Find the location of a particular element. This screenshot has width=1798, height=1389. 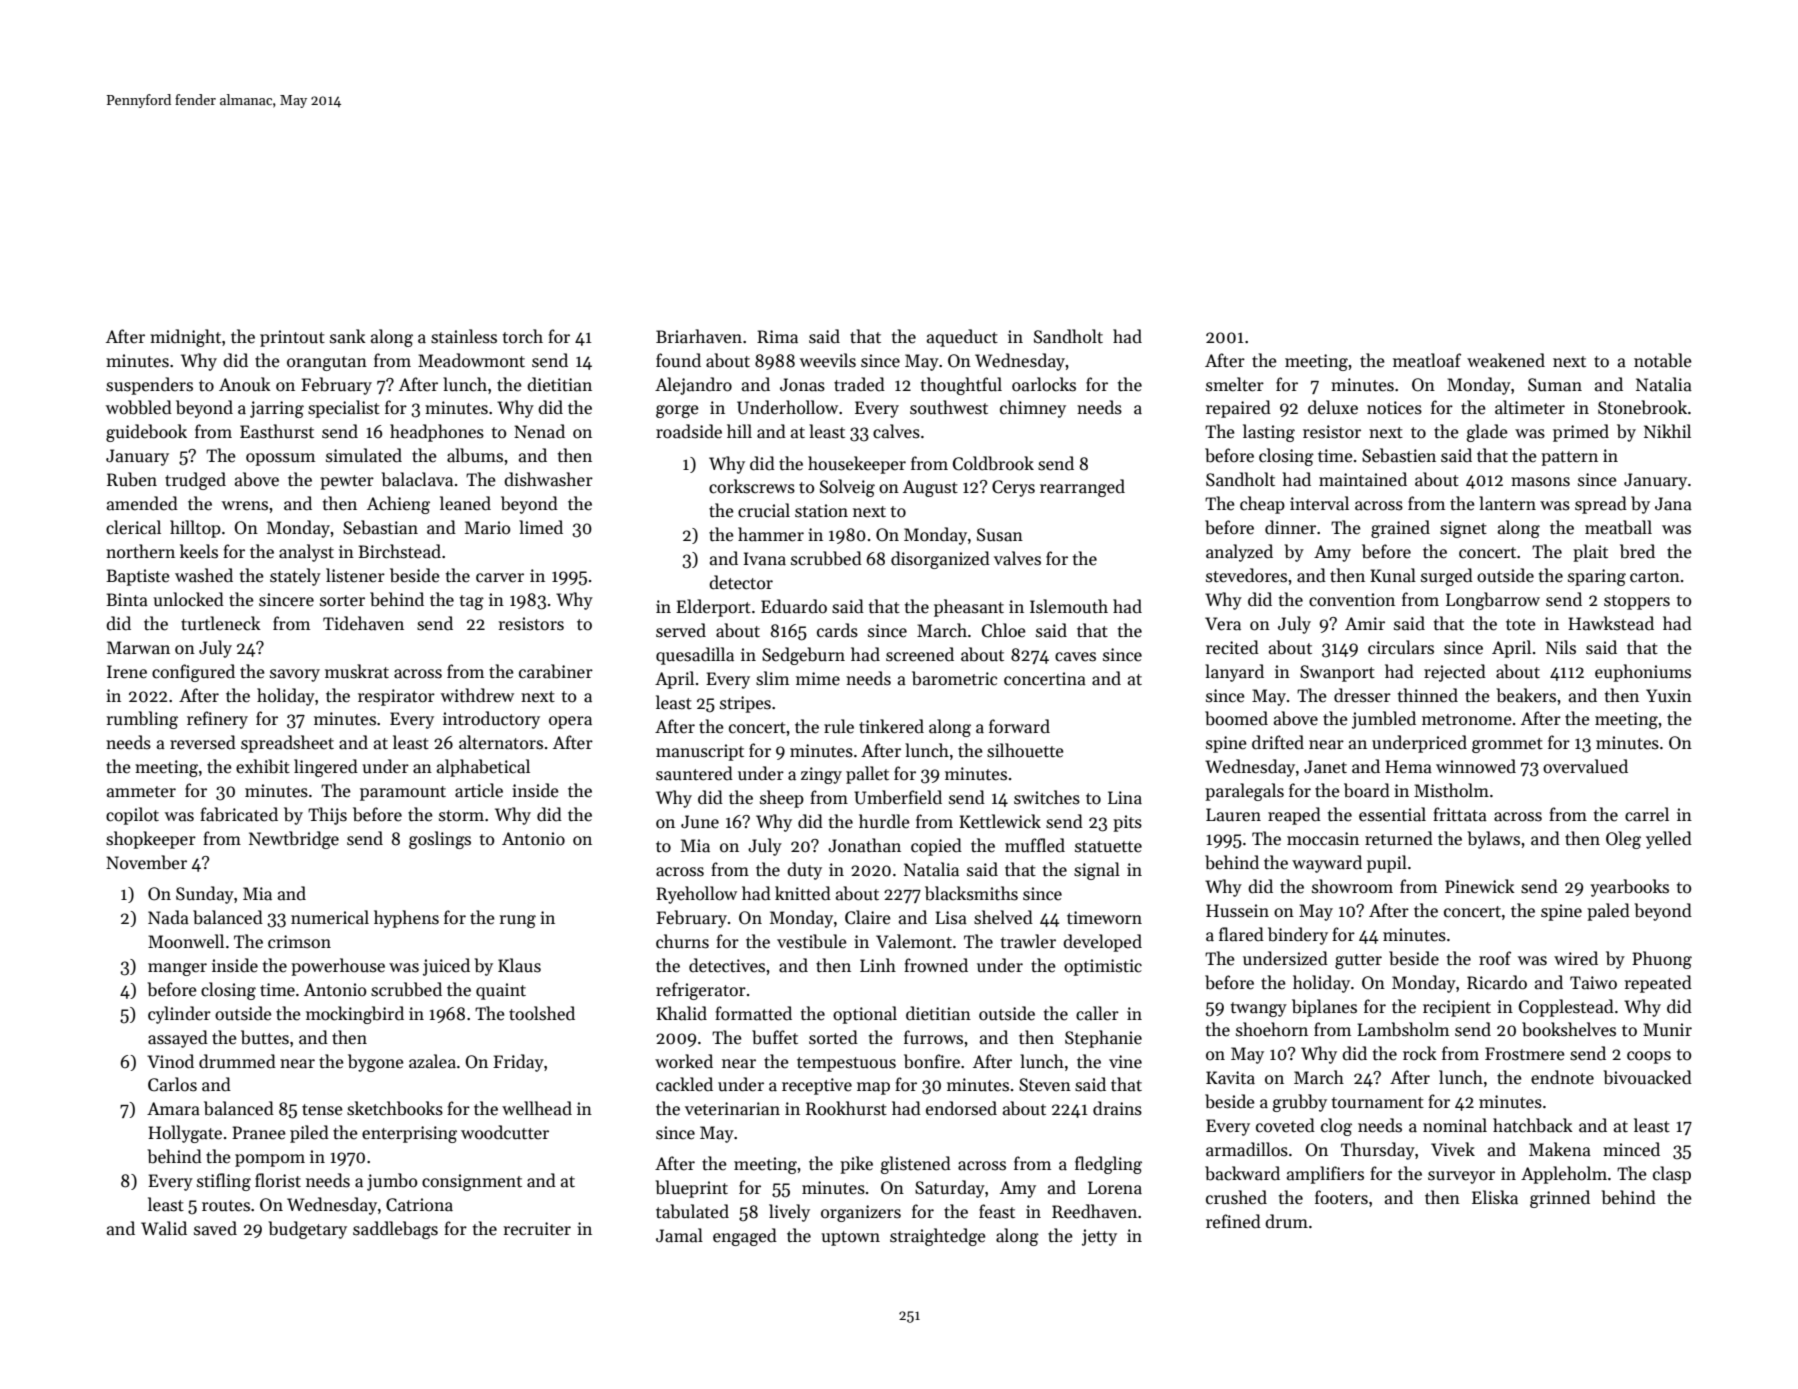

printout is located at coordinates (292, 338).
